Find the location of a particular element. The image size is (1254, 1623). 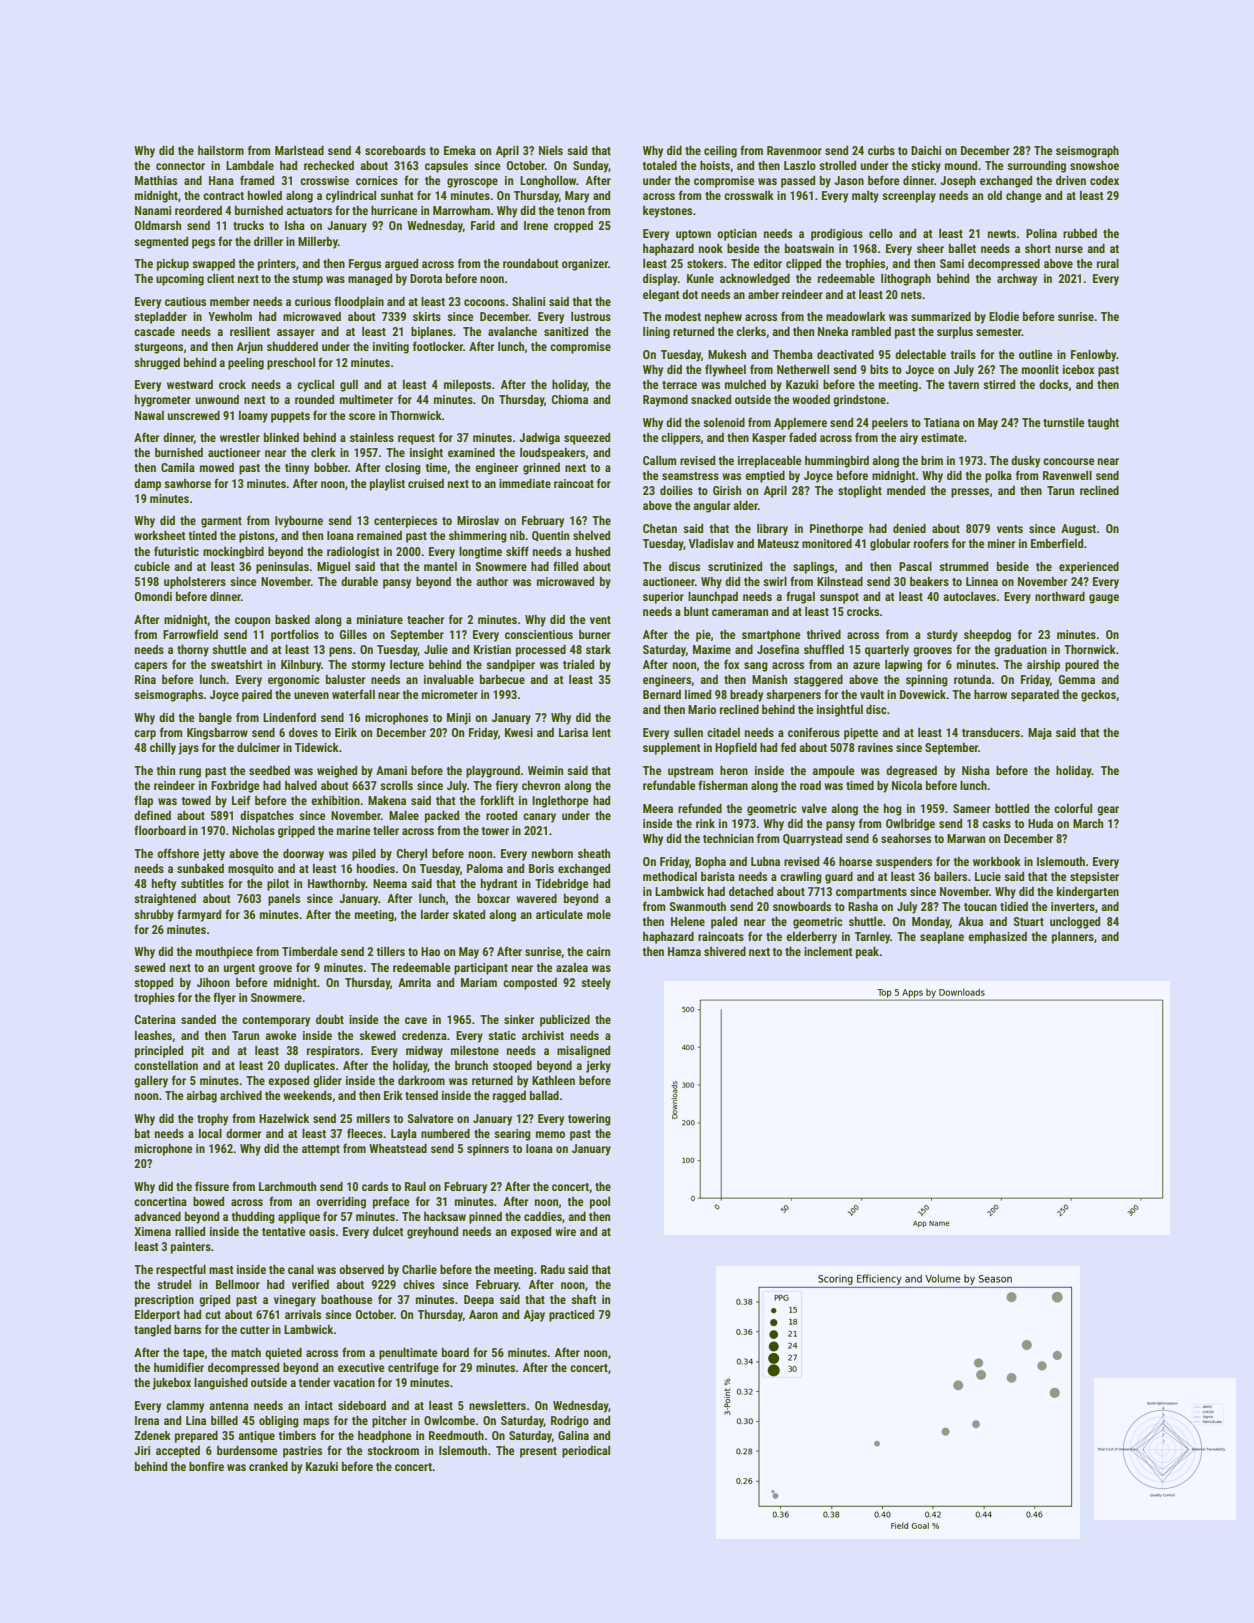

meadowlark is located at coordinates (856, 316).
